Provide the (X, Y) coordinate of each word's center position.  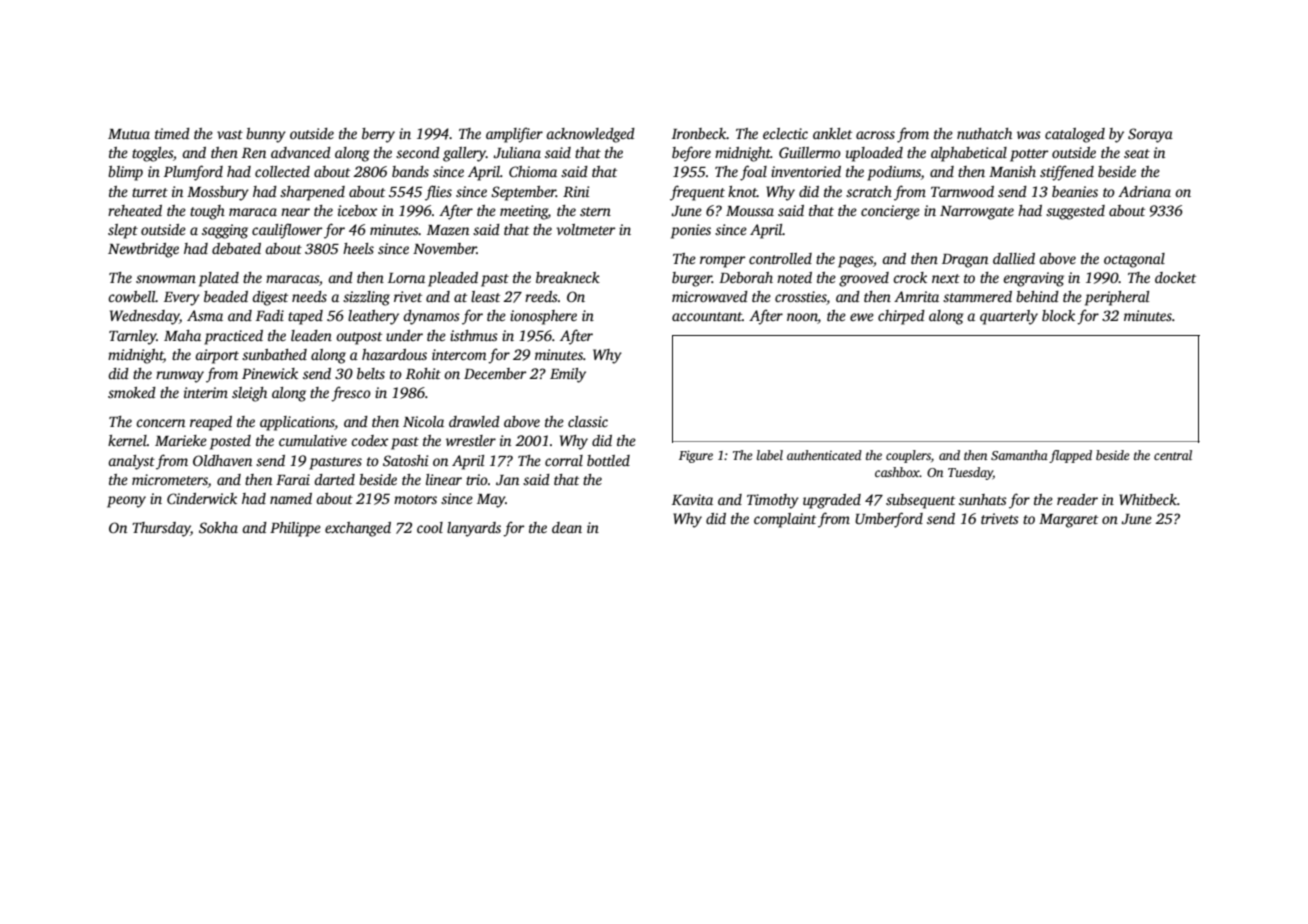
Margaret (1068, 521)
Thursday (161, 529)
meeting (524, 212)
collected (282, 171)
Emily (568, 375)
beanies (1075, 191)
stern (595, 211)
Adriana (1144, 191)
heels (358, 248)
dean (567, 527)
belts (371, 373)
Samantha (1019, 455)
